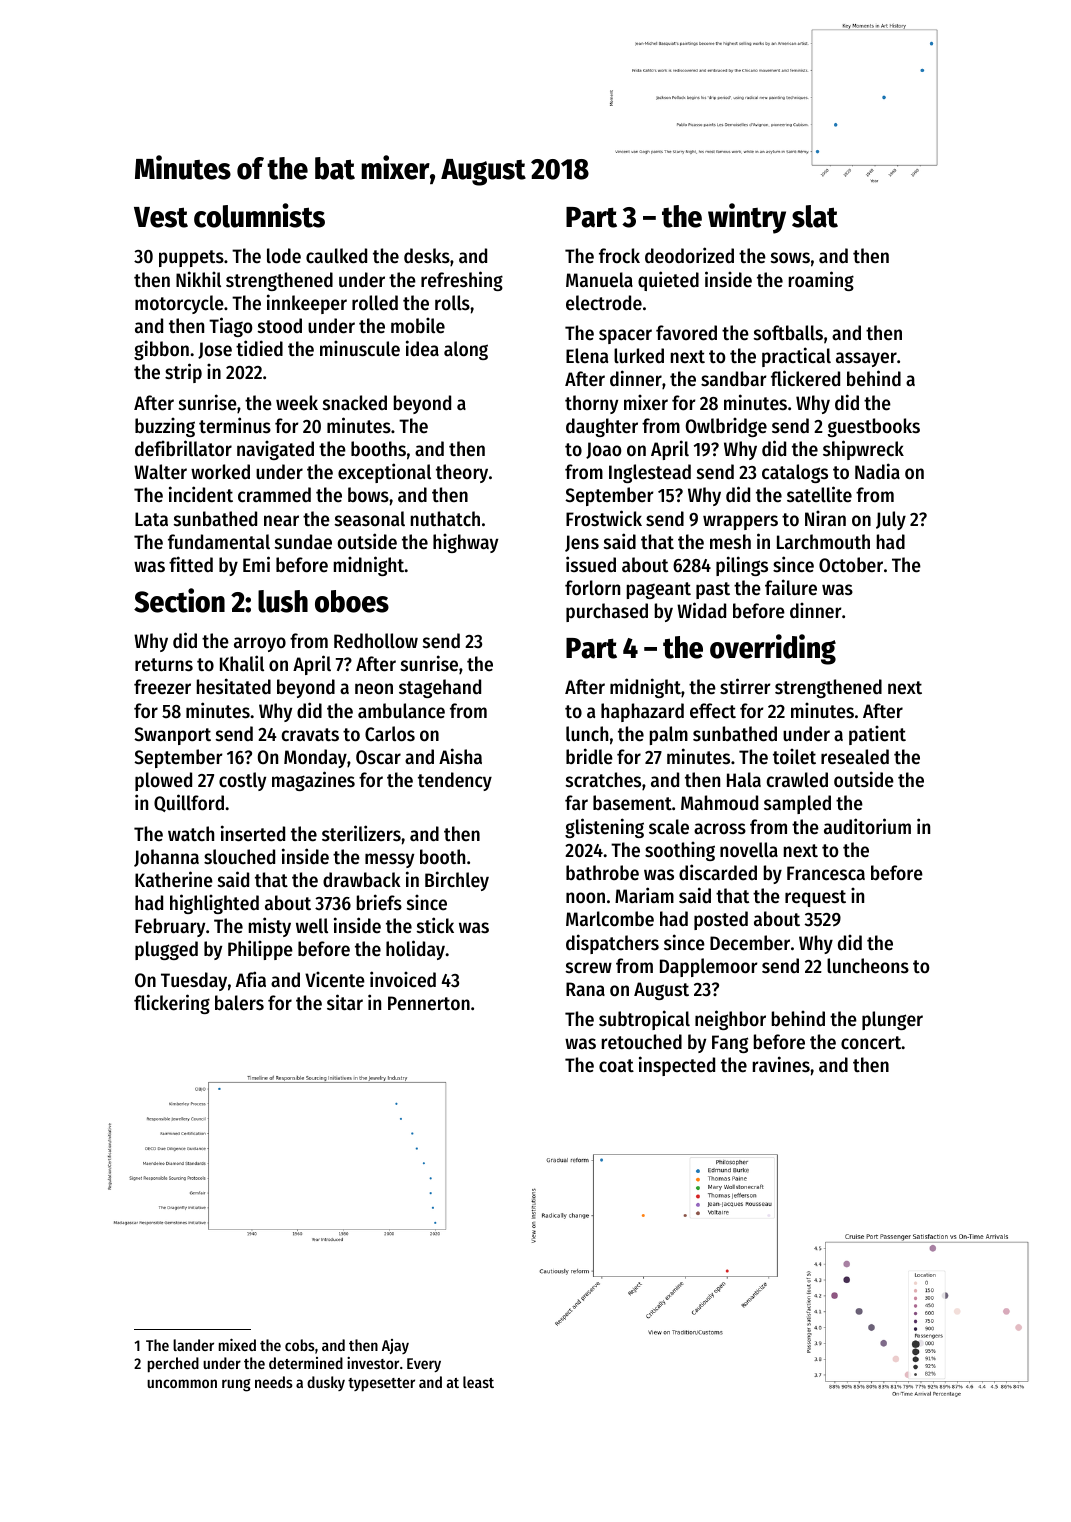 The image size is (1071, 1522). What do you see at coordinates (576, 802) in the screenshot?
I see `far` at bounding box center [576, 802].
